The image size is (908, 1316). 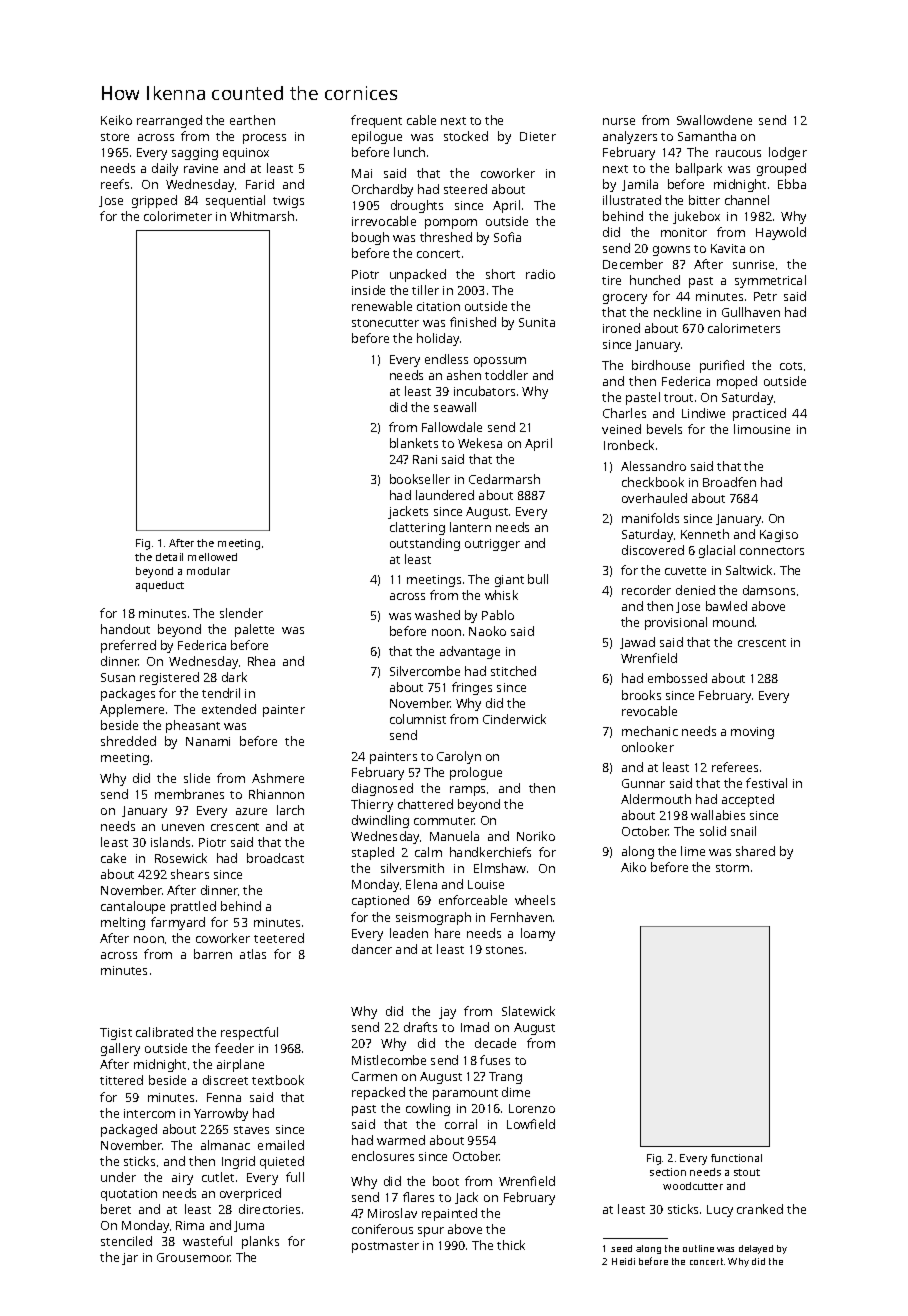 I want to click on discovered, so click(x=653, y=550).
